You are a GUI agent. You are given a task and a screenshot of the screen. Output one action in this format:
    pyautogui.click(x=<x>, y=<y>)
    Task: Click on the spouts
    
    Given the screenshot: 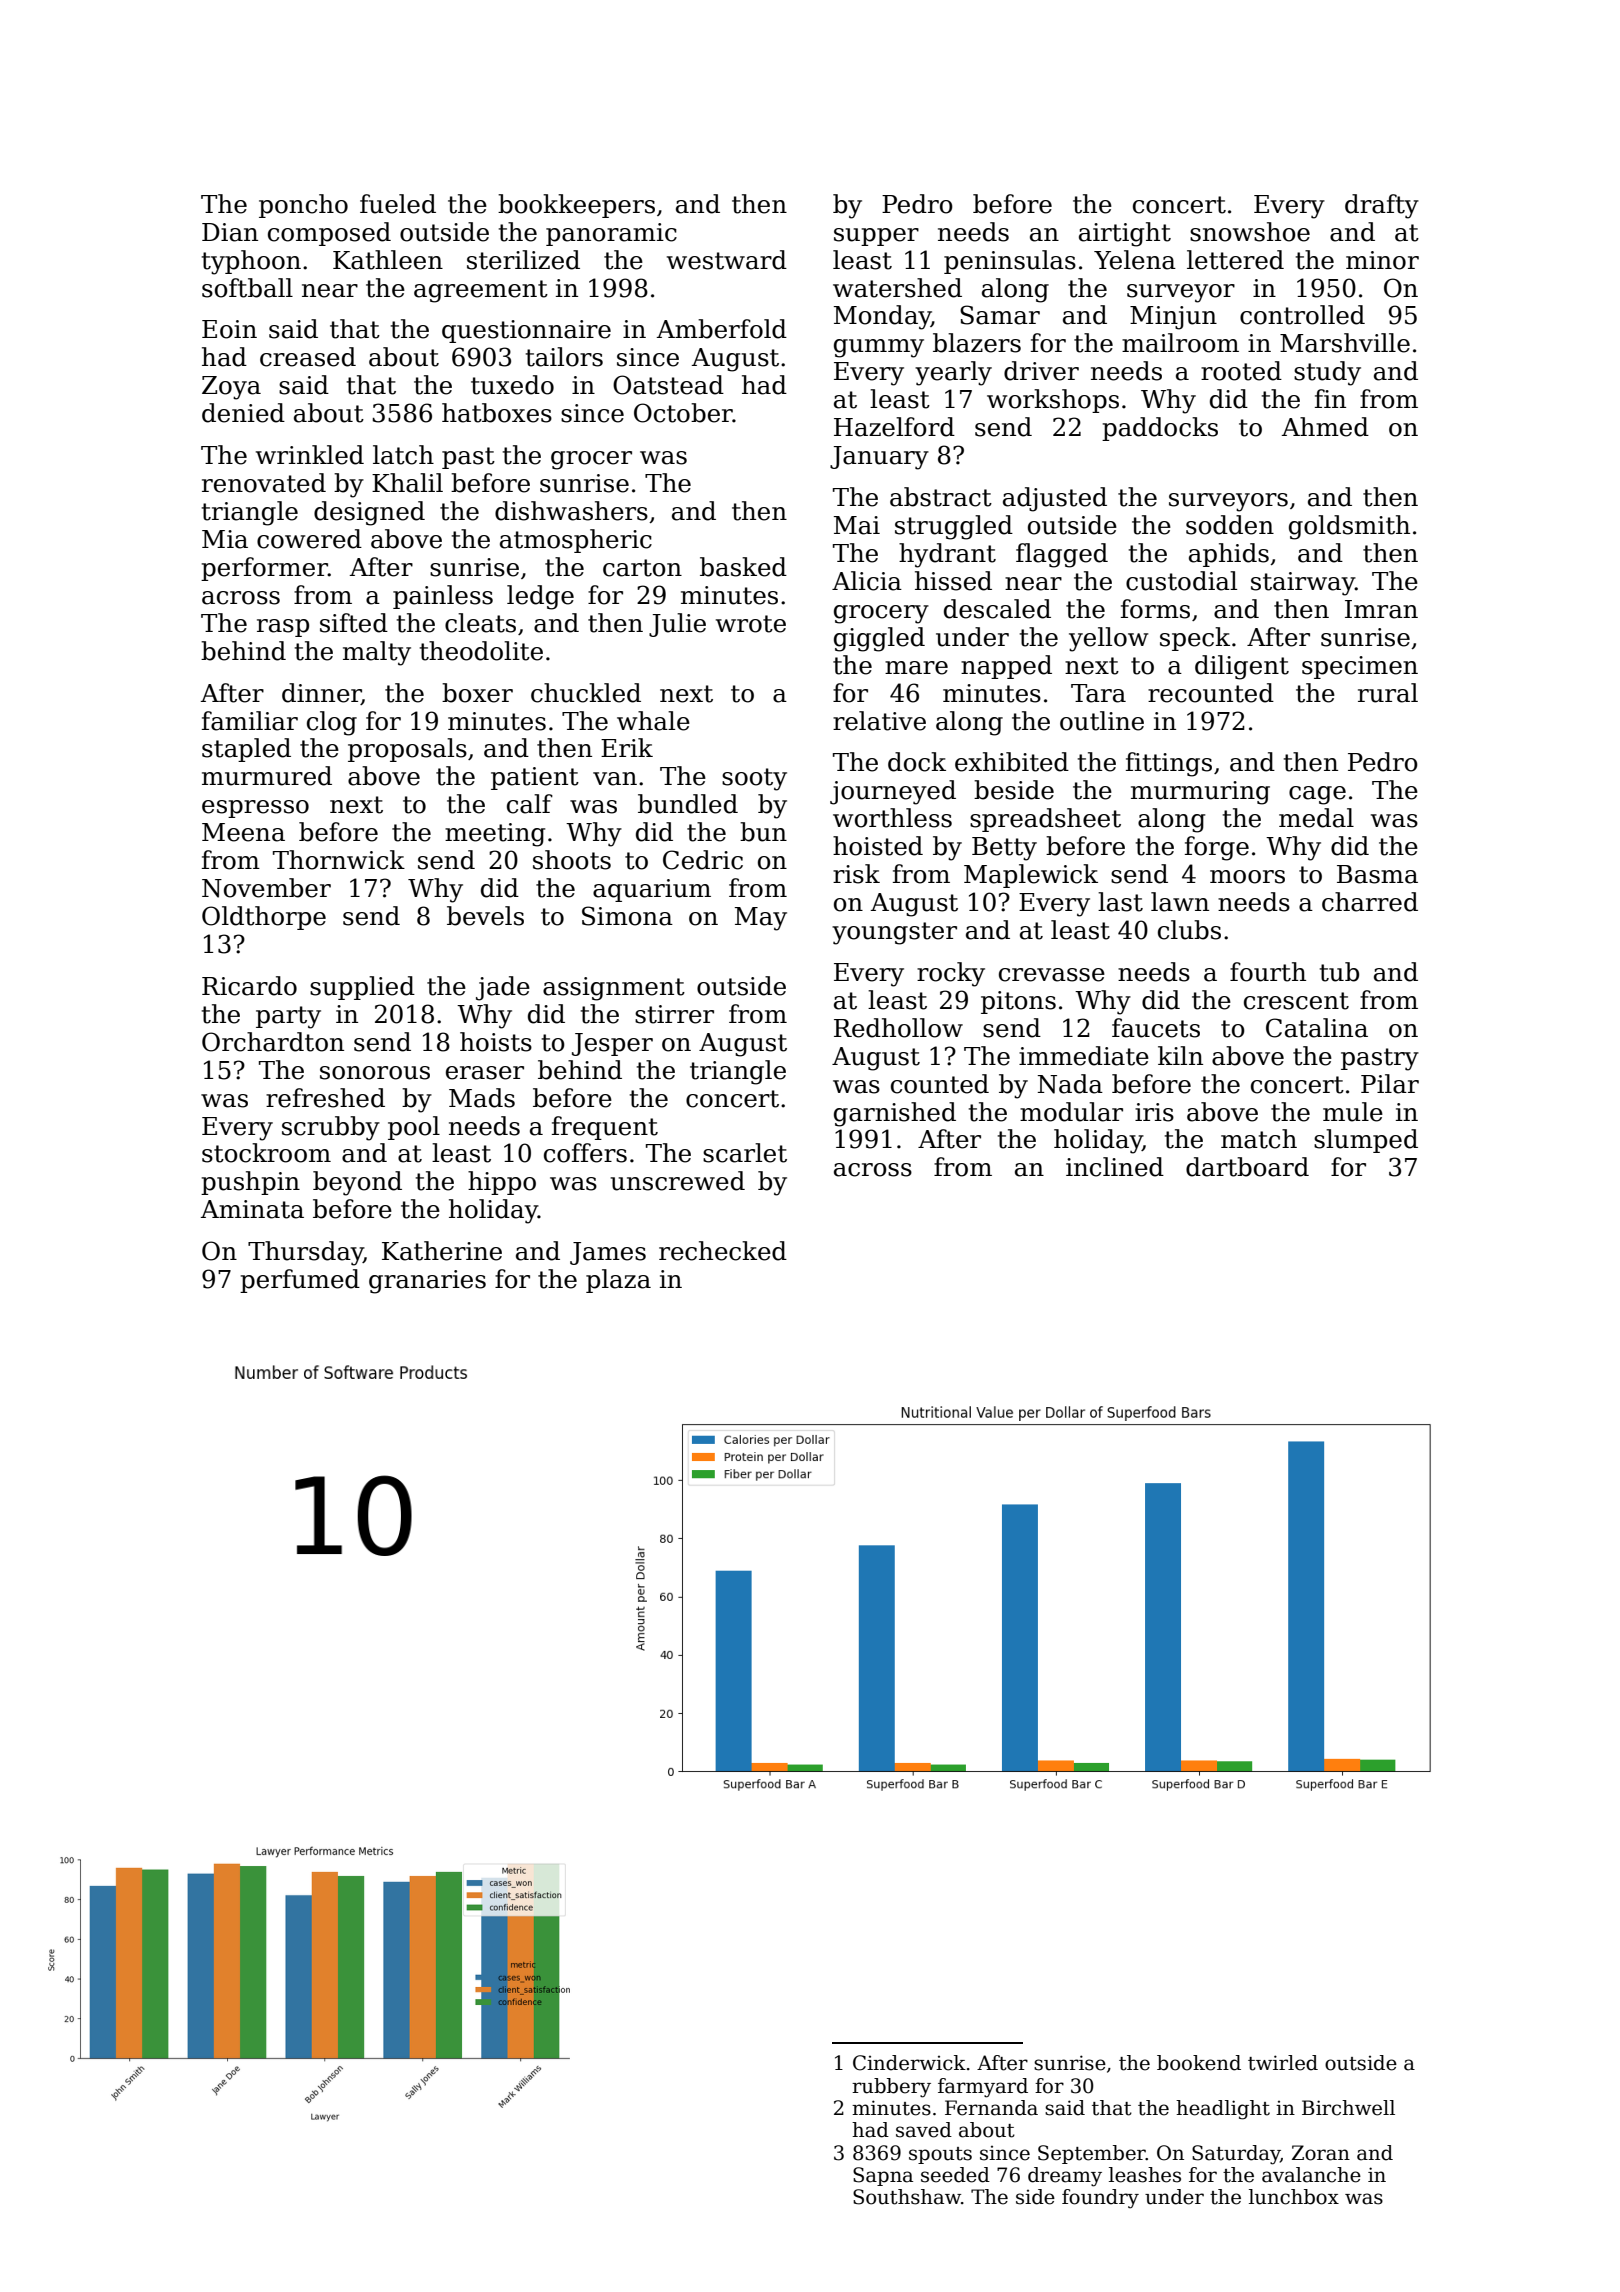 What is the action you would take?
    pyautogui.click(x=940, y=2155)
